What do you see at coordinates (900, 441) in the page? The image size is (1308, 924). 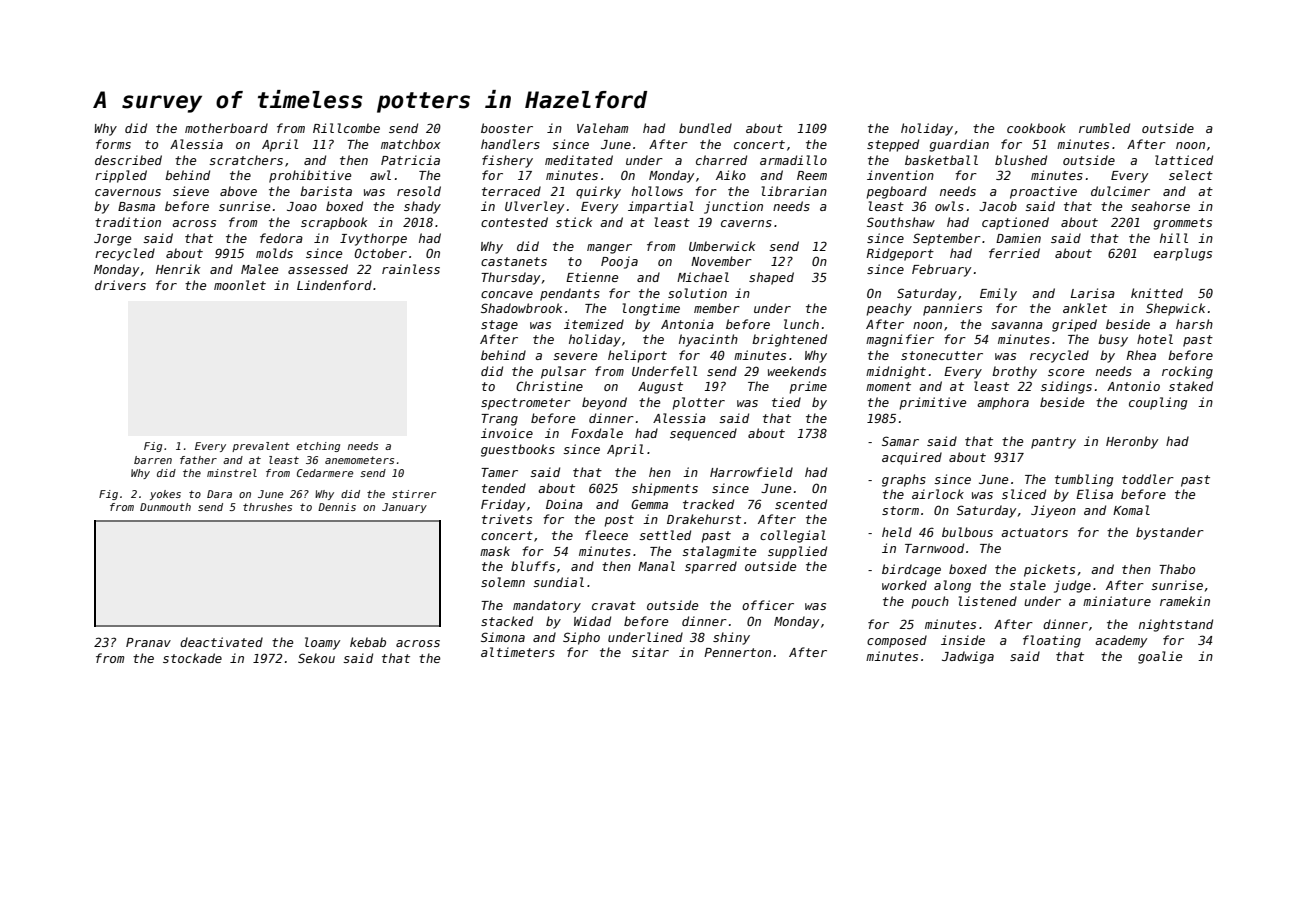 I see `Samar` at bounding box center [900, 441].
